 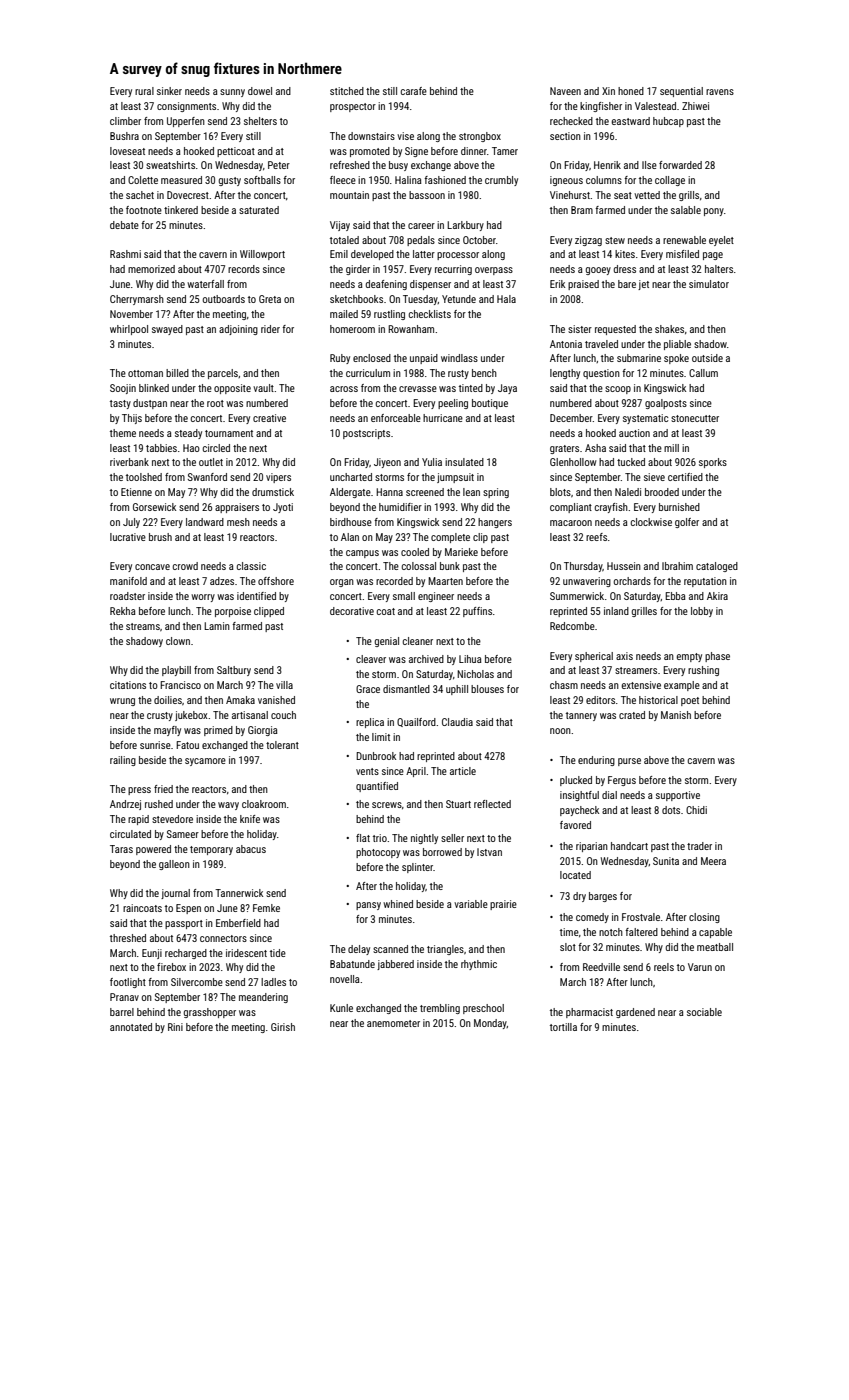 I want to click on Swanford, so click(x=207, y=477).
